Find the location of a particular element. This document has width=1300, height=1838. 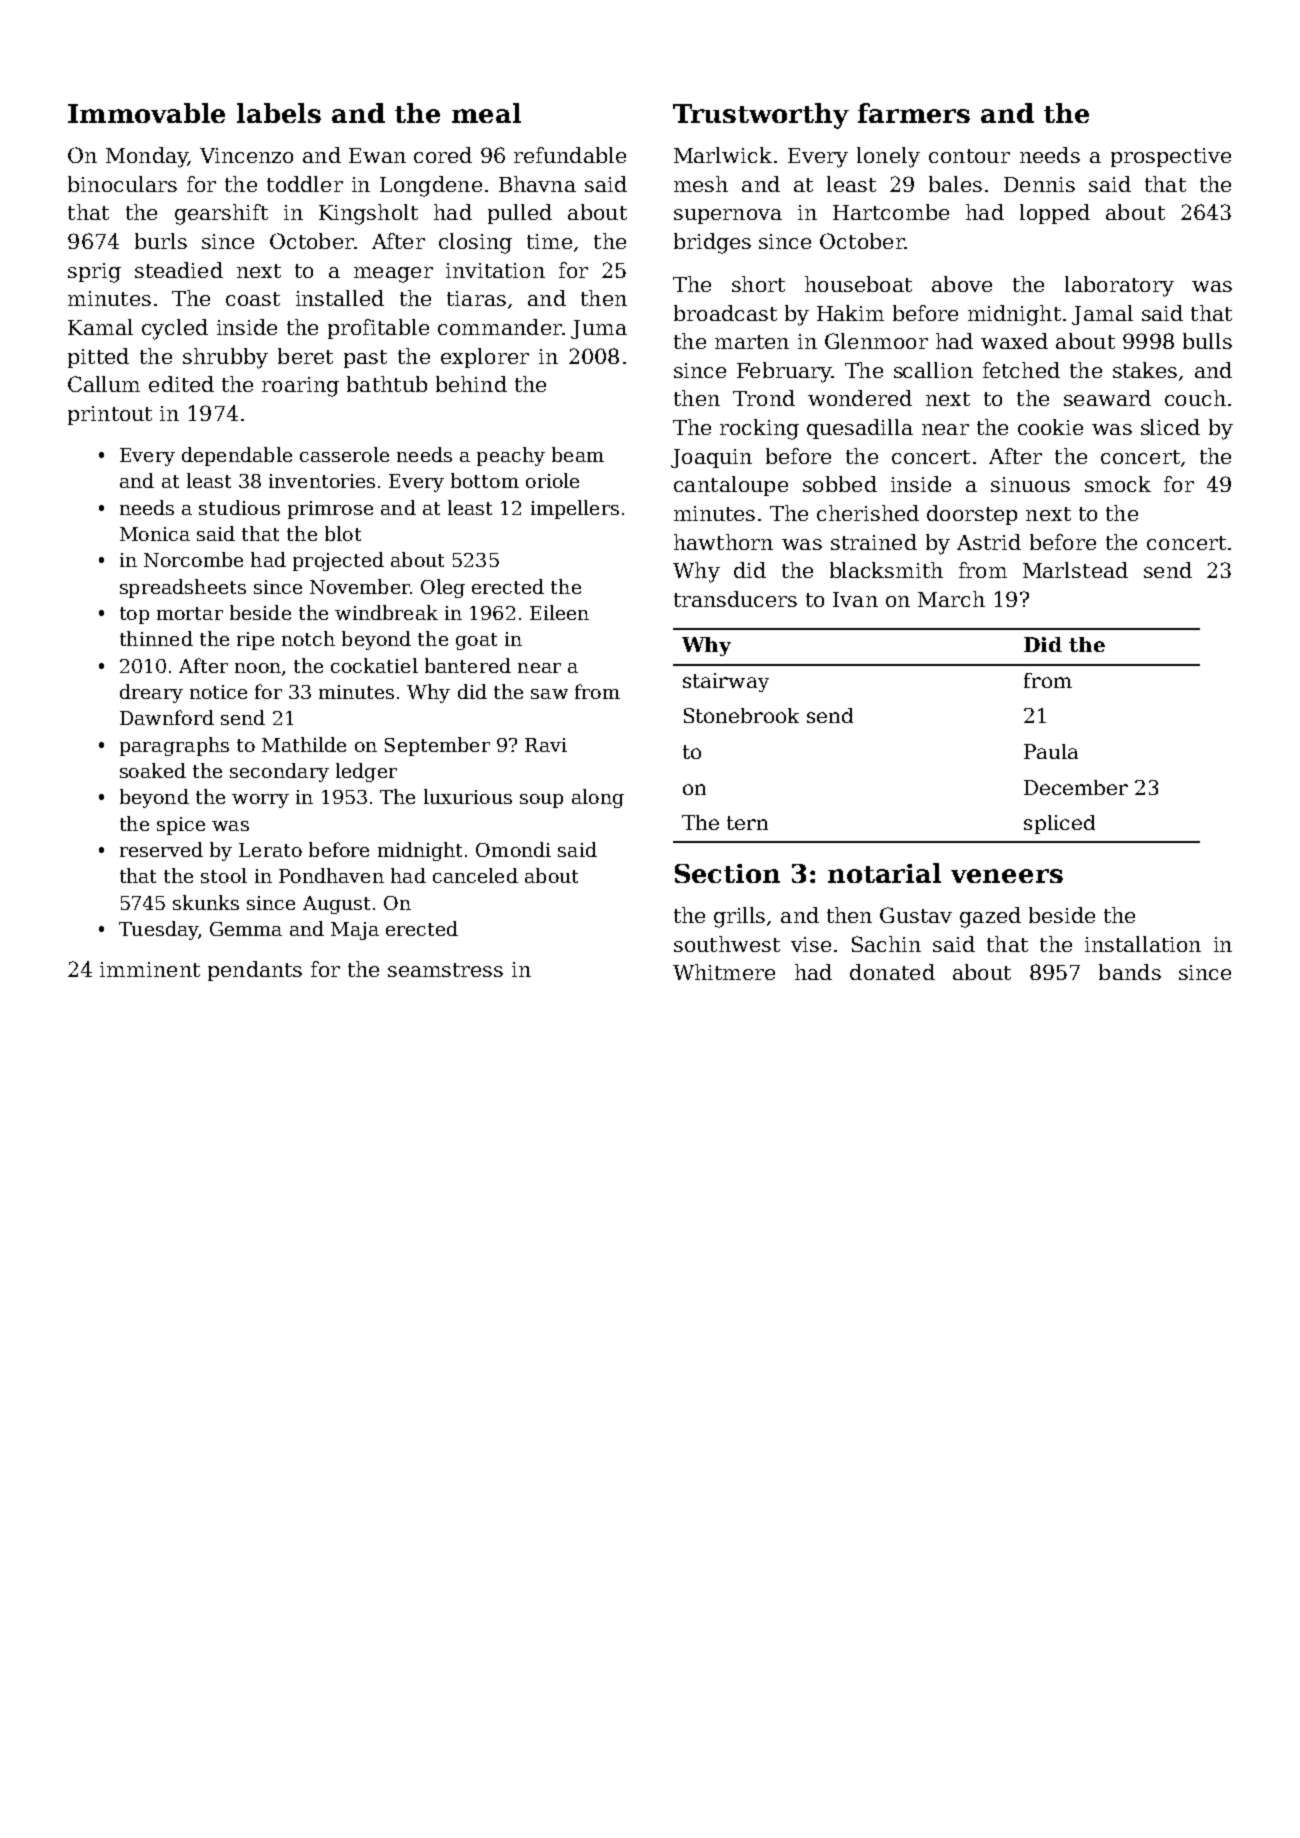

laboratory is located at coordinates (1119, 286).
